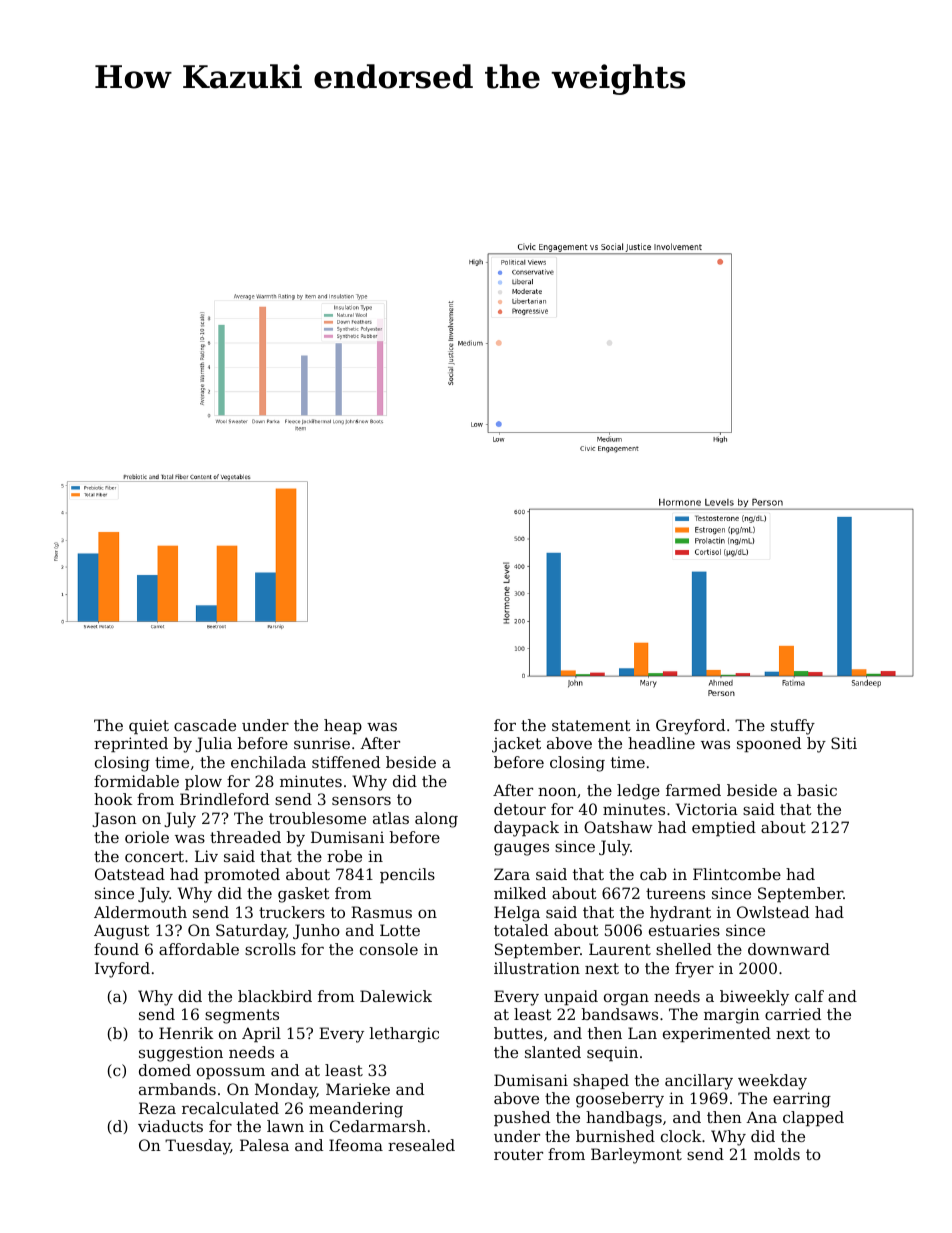  Describe the element at coordinates (732, 1016) in the screenshot. I see `margin` at that location.
